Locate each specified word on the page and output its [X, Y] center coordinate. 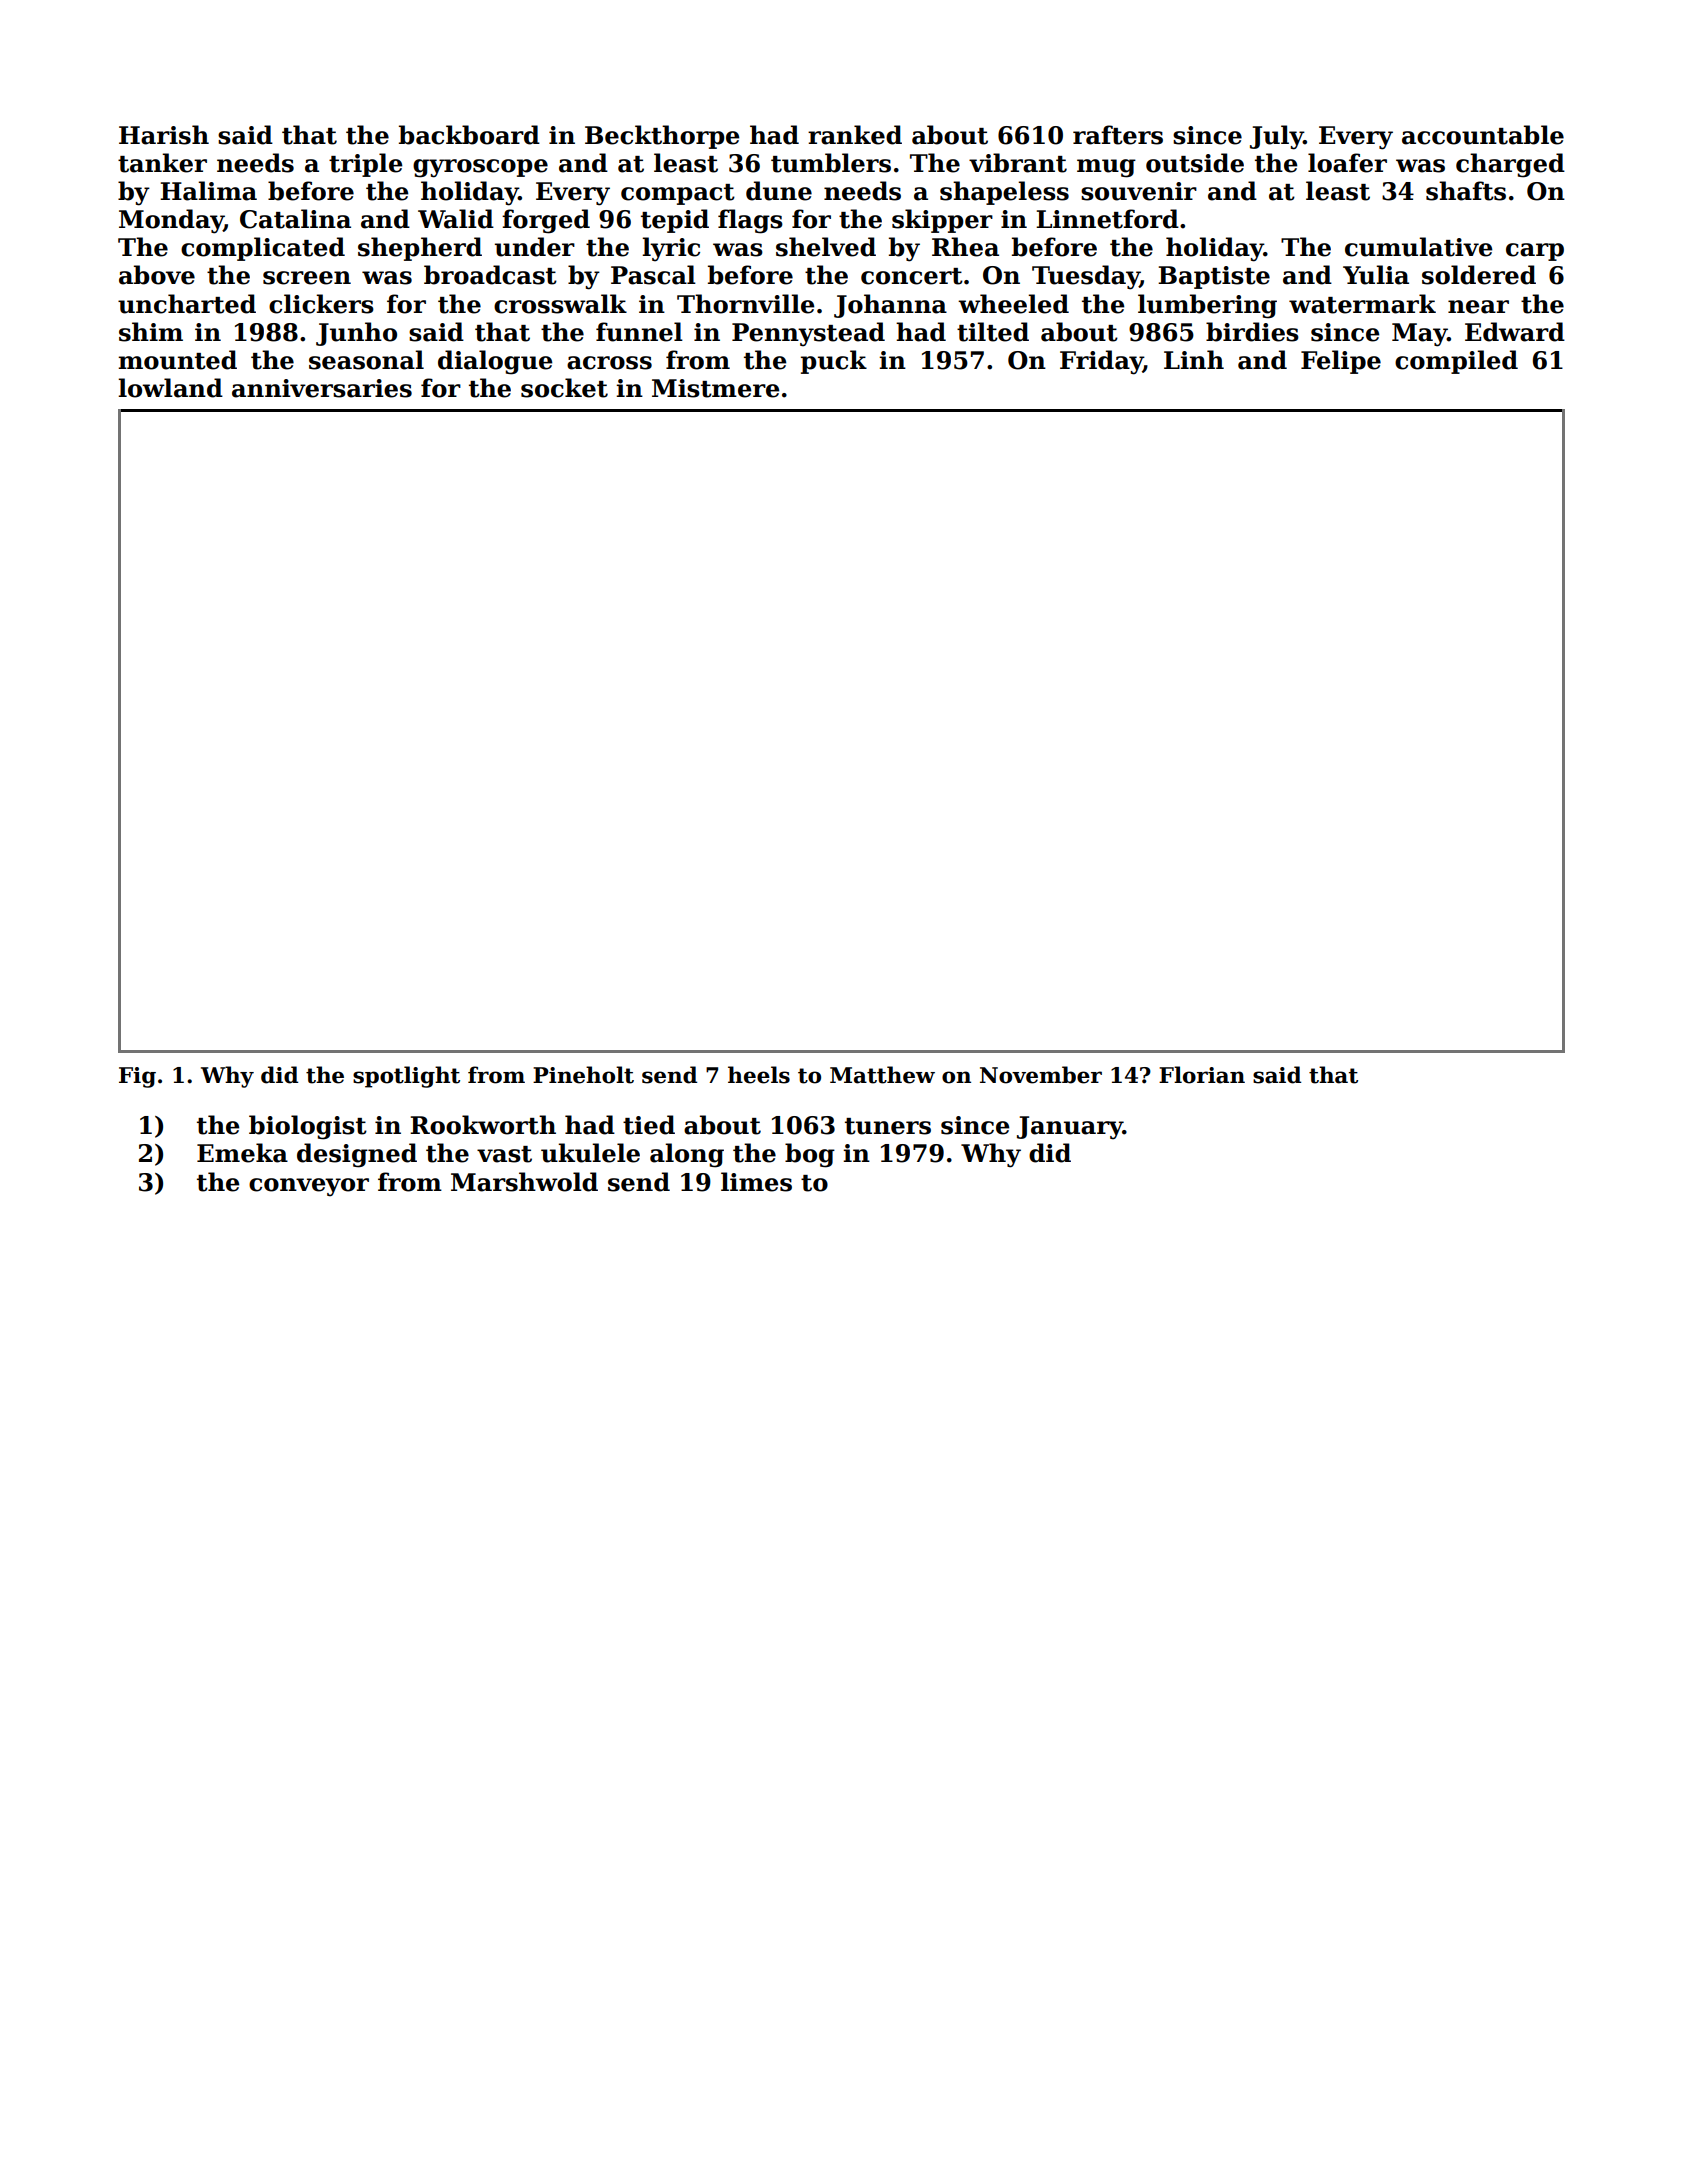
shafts [1466, 191]
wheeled [1013, 304]
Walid [456, 219]
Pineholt [583, 1075]
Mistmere [715, 388]
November [1041, 1075]
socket [564, 388]
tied [649, 1125]
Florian [1202, 1075]
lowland [170, 388]
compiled [1456, 362]
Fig [137, 1077]
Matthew [882, 1075]
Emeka [242, 1153]
